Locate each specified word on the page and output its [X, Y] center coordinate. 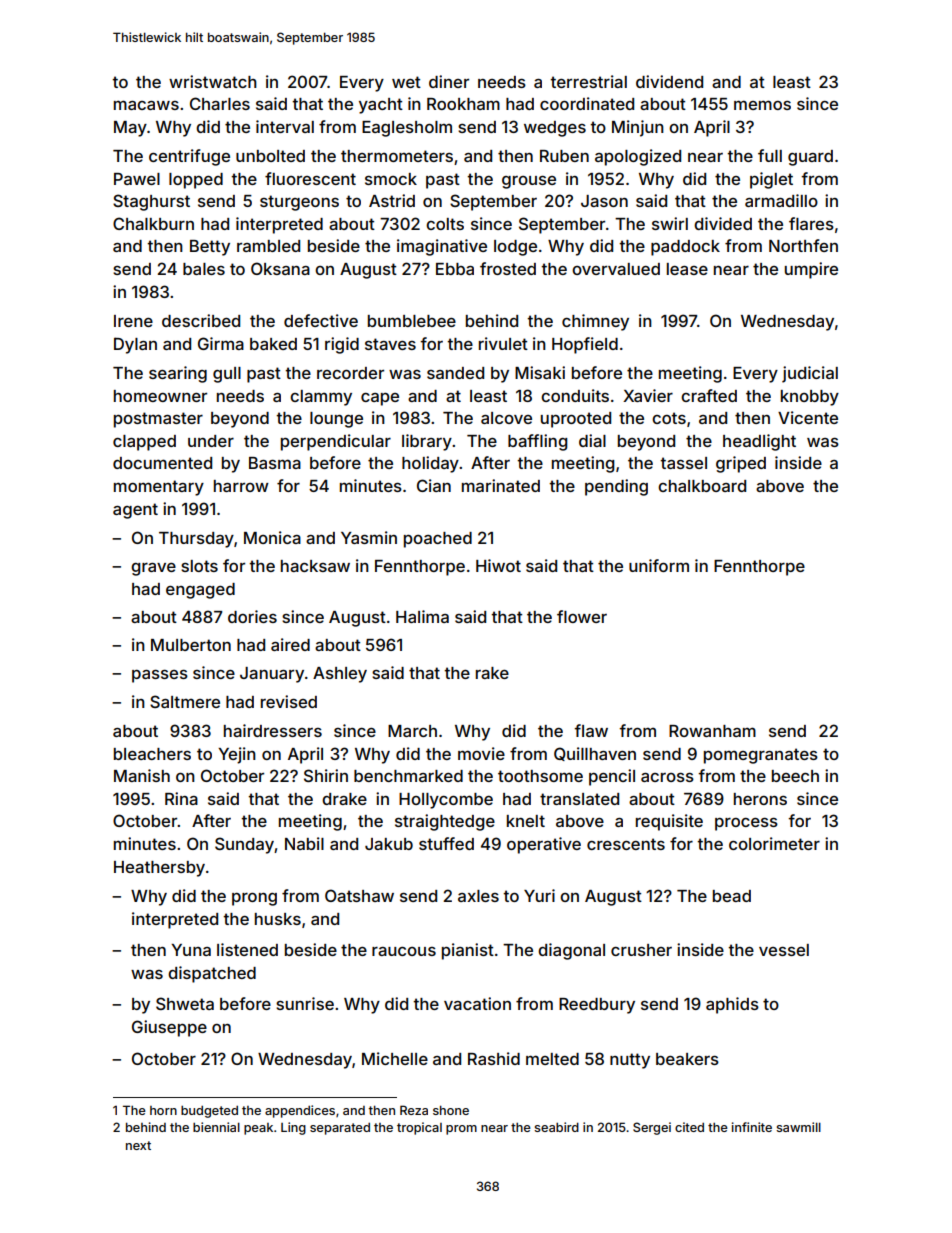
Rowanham [712, 731]
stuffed [446, 843]
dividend [669, 81]
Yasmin [369, 537]
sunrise [305, 1003]
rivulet [503, 343]
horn [163, 1110]
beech [795, 776]
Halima [422, 616]
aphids [732, 1005]
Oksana [280, 268]
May [130, 129]
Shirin [326, 775]
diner [449, 81]
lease [687, 269]
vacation [477, 1003]
